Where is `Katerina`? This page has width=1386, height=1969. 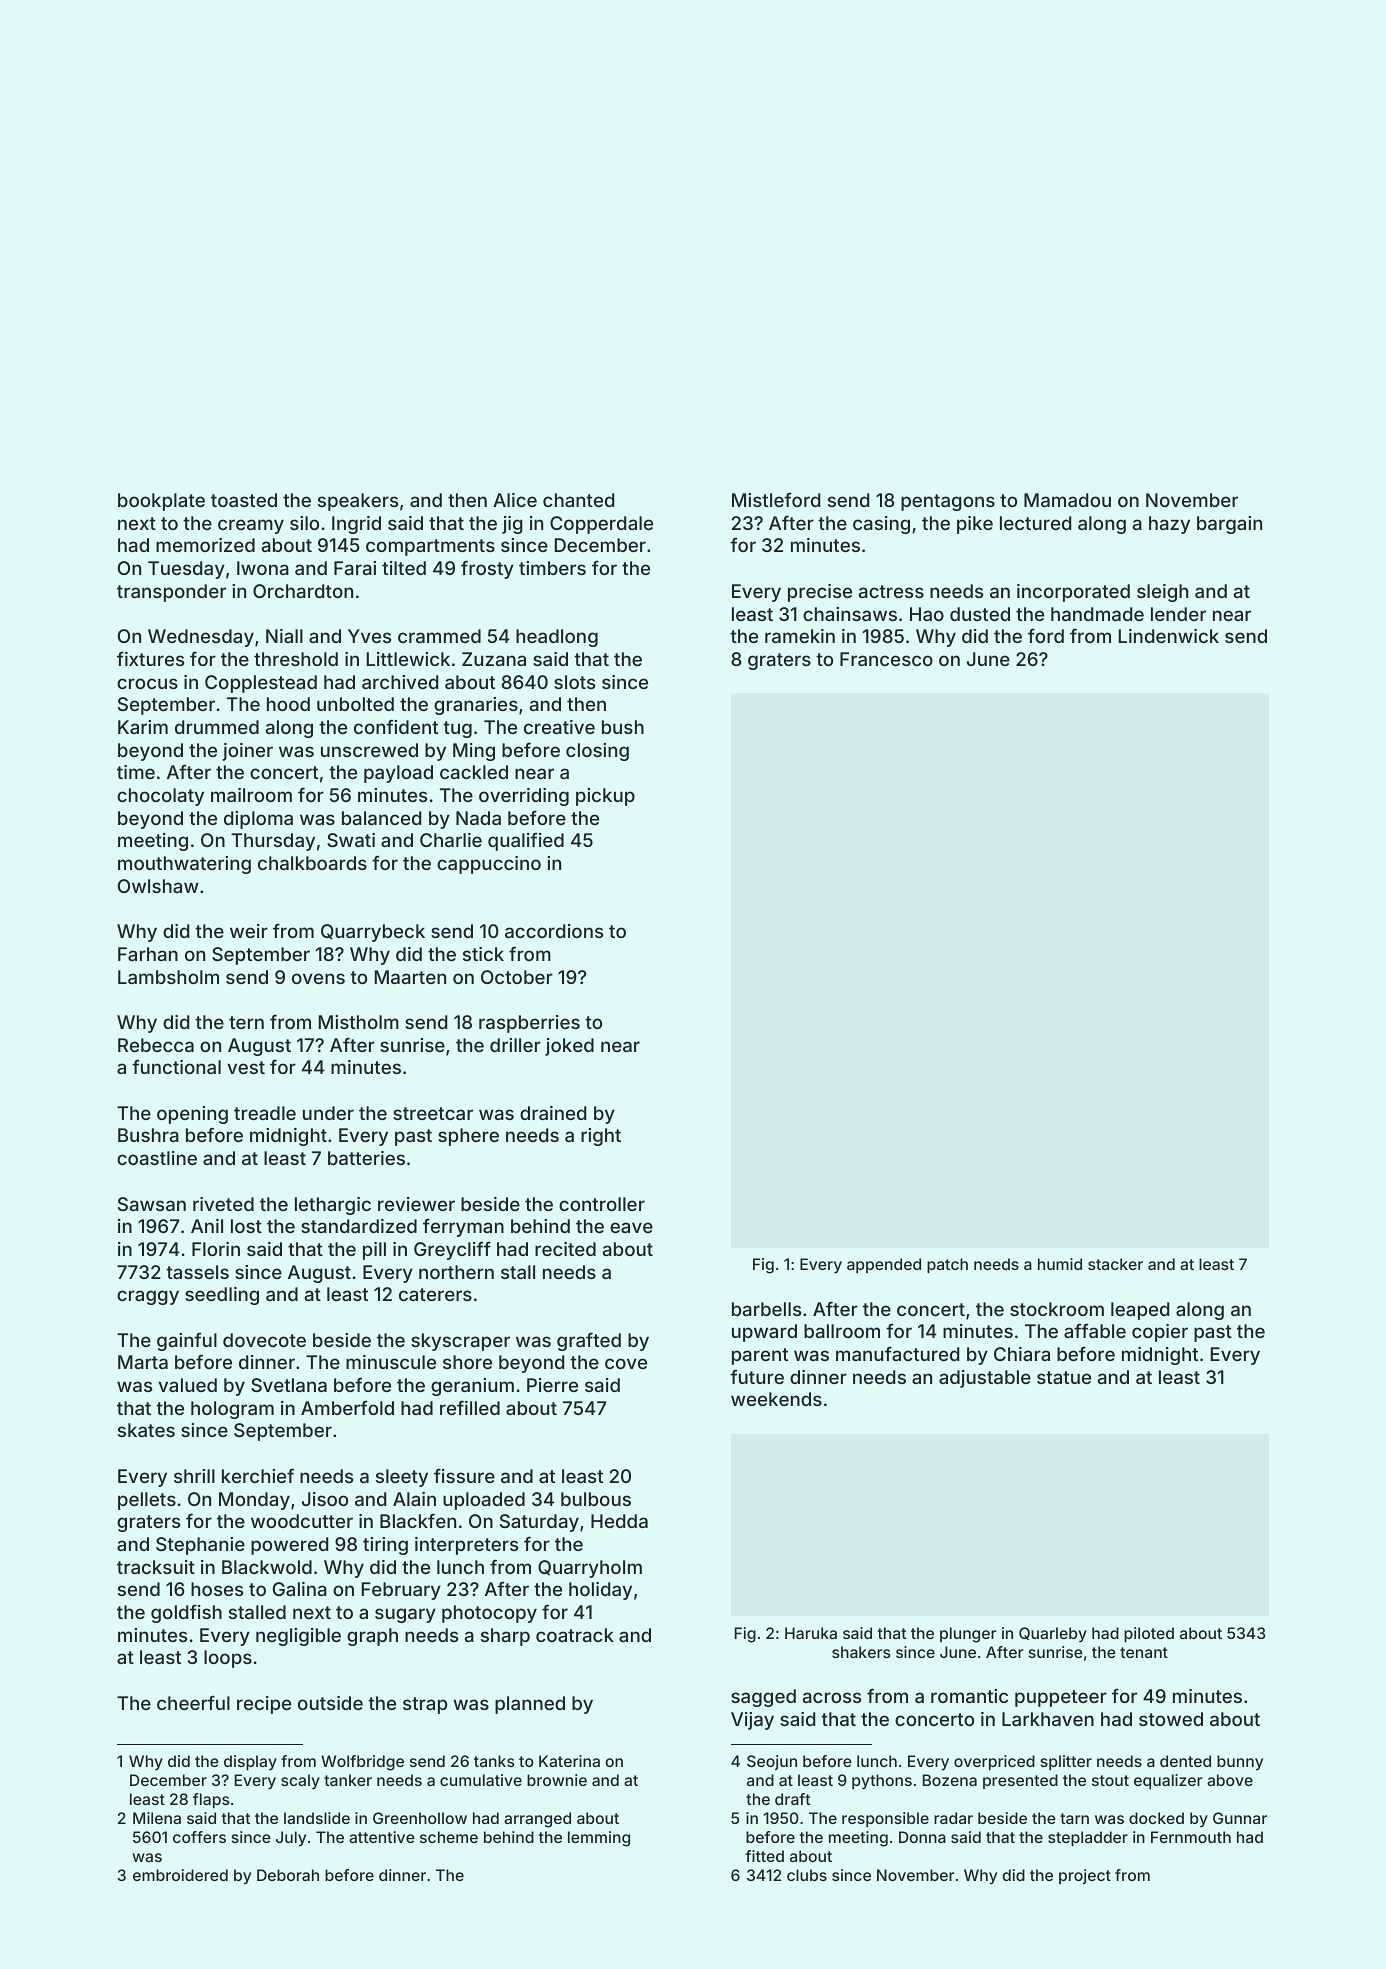 Katerina is located at coordinates (569, 1761).
